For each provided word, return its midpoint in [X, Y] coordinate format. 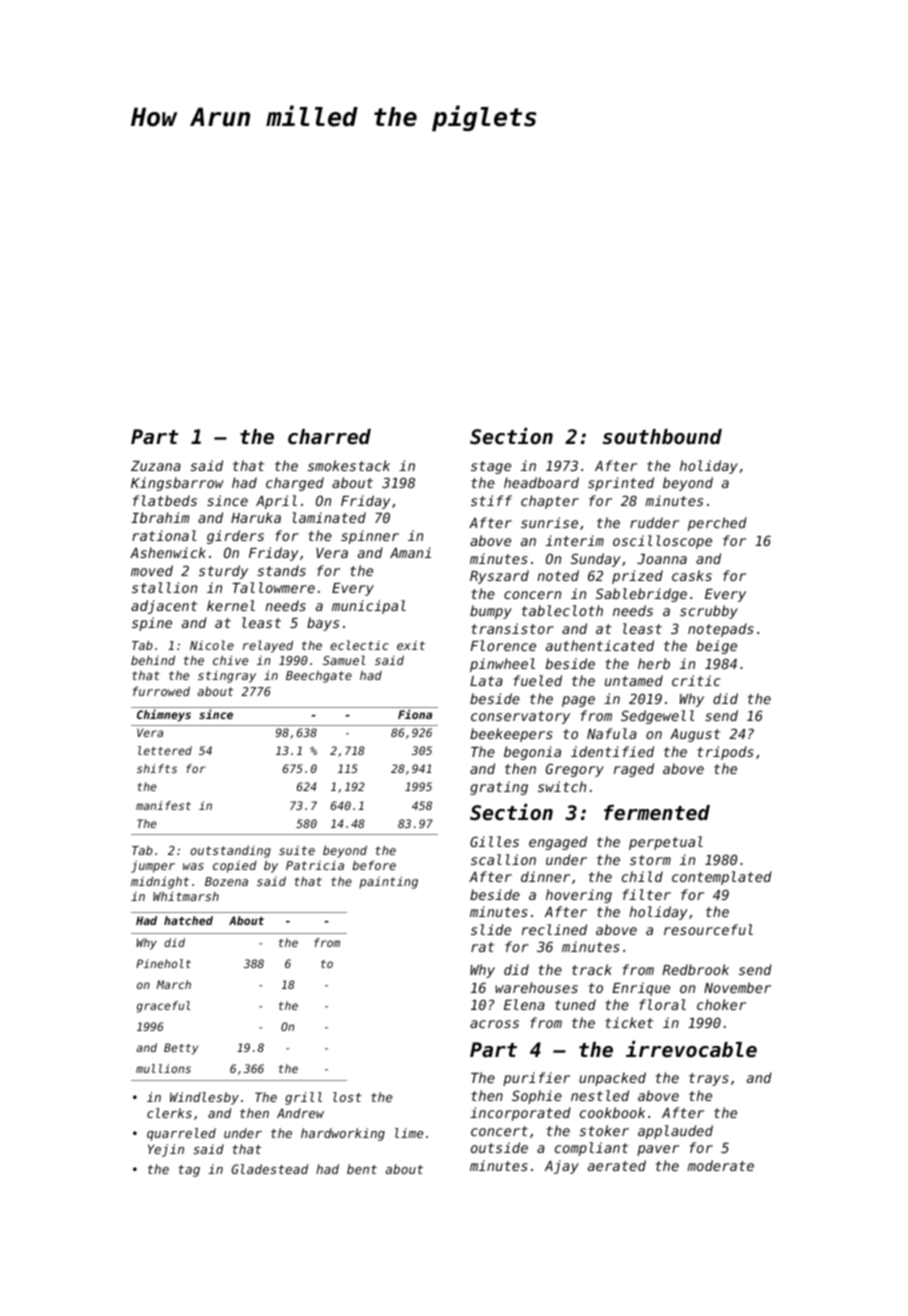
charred [329, 437]
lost [347, 1097]
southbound [662, 437]
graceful [163, 1007]
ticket [629, 1022]
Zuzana [156, 466]
